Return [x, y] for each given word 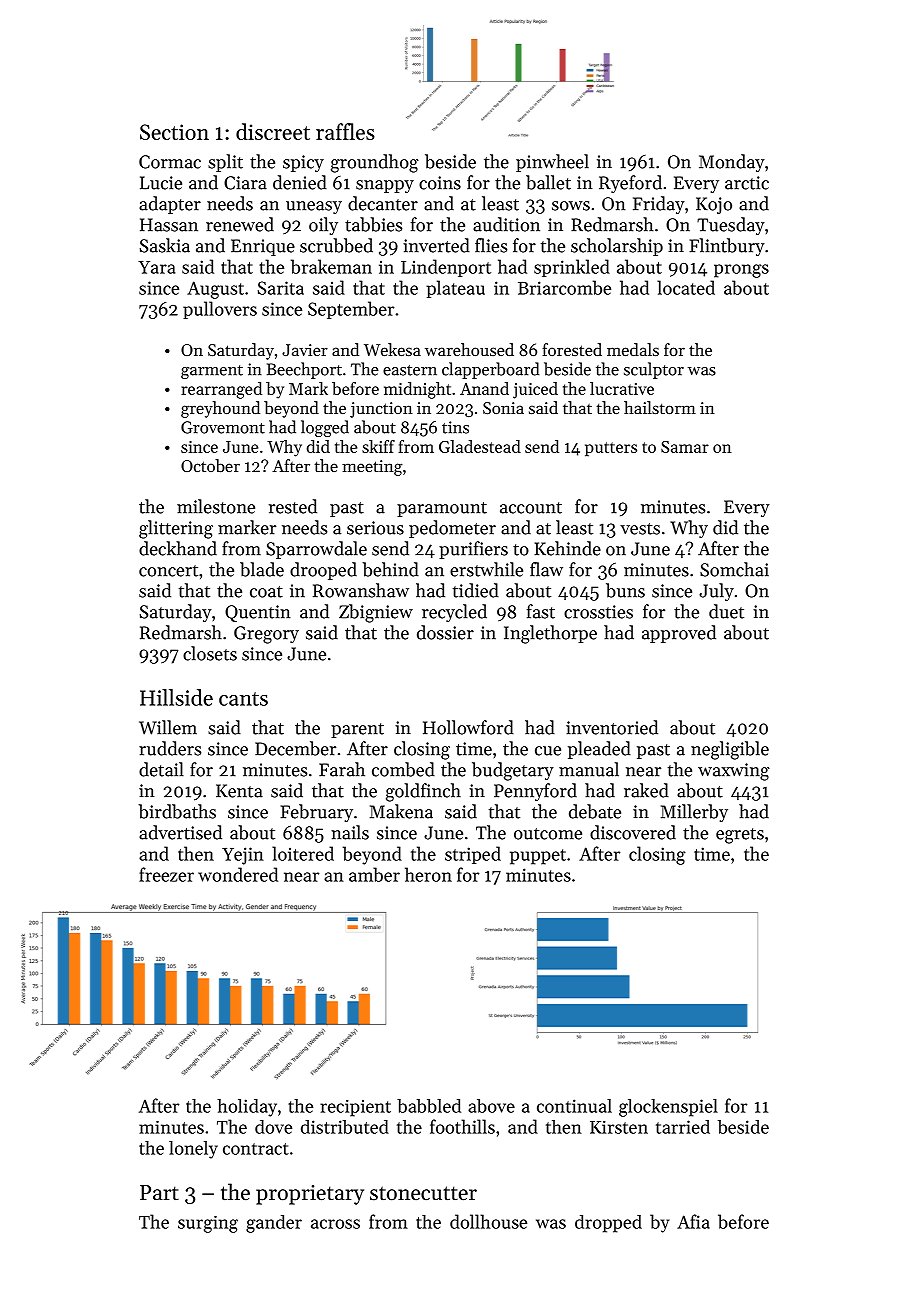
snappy [385, 186]
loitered [303, 853]
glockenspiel [668, 1108]
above [491, 1106]
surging [208, 1224]
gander [274, 1224]
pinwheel [552, 163]
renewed [240, 224]
